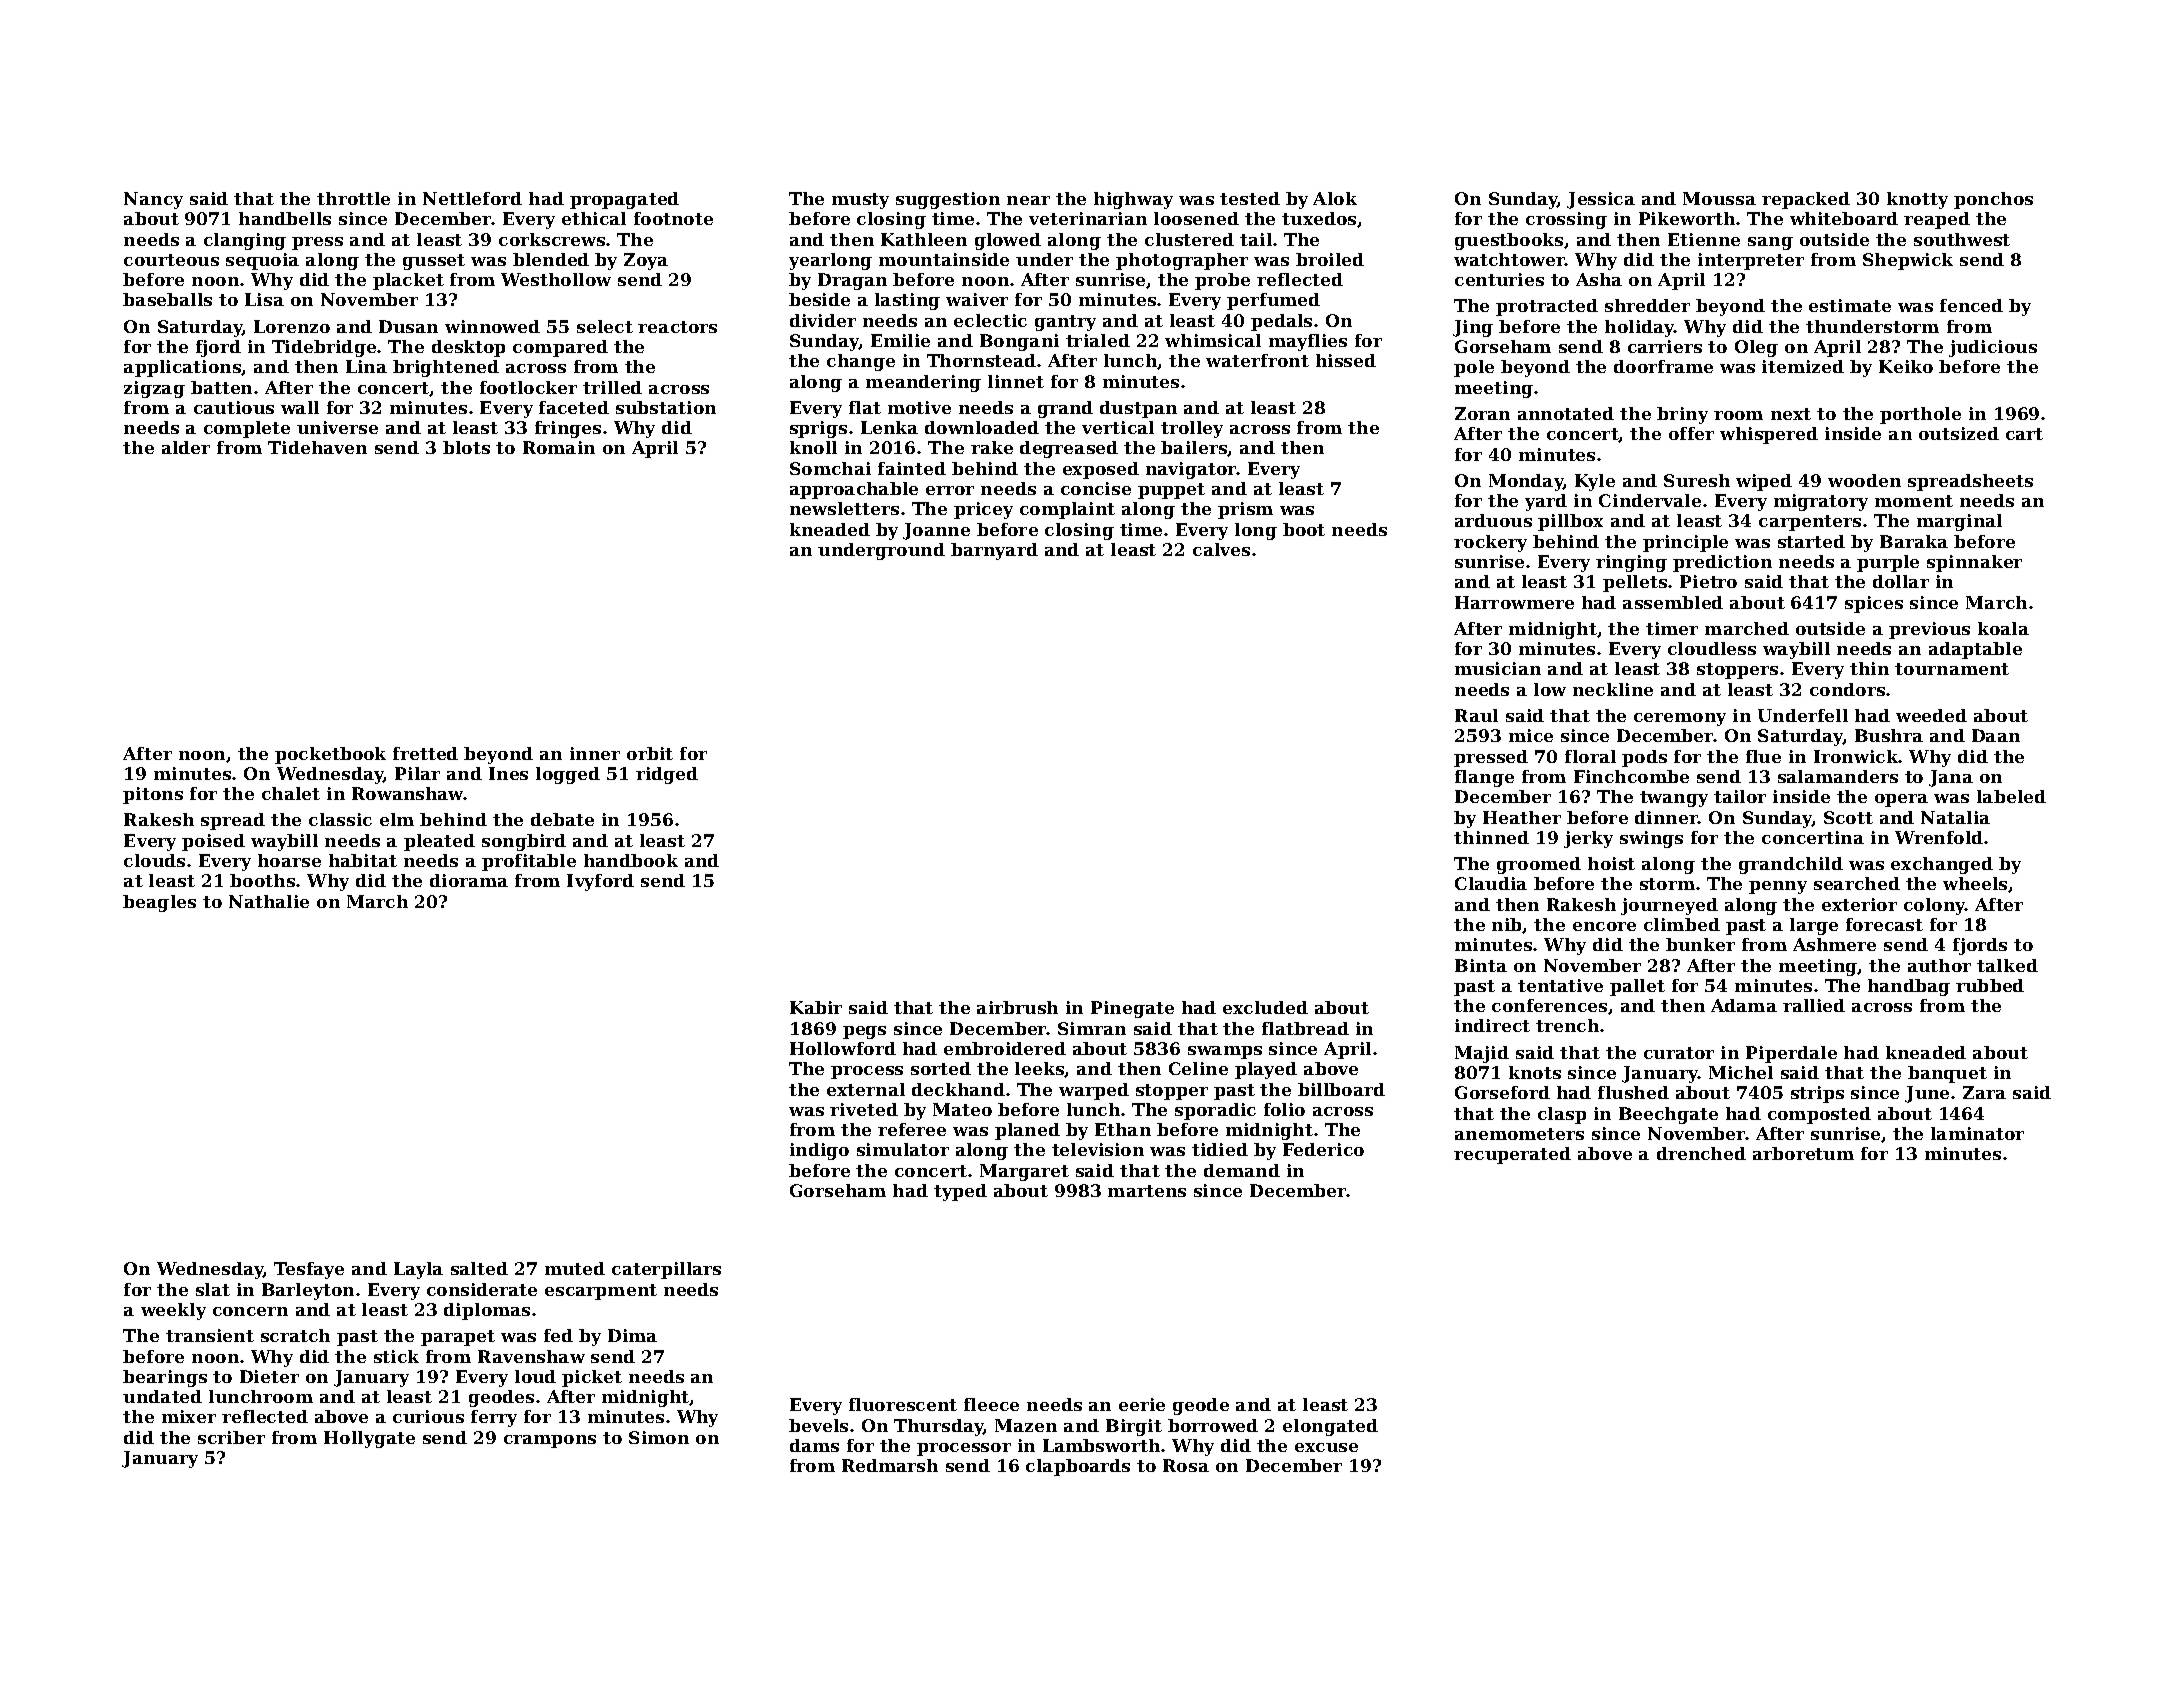 This page has width=2178, height=1683. I want to click on handbook, so click(631, 860).
